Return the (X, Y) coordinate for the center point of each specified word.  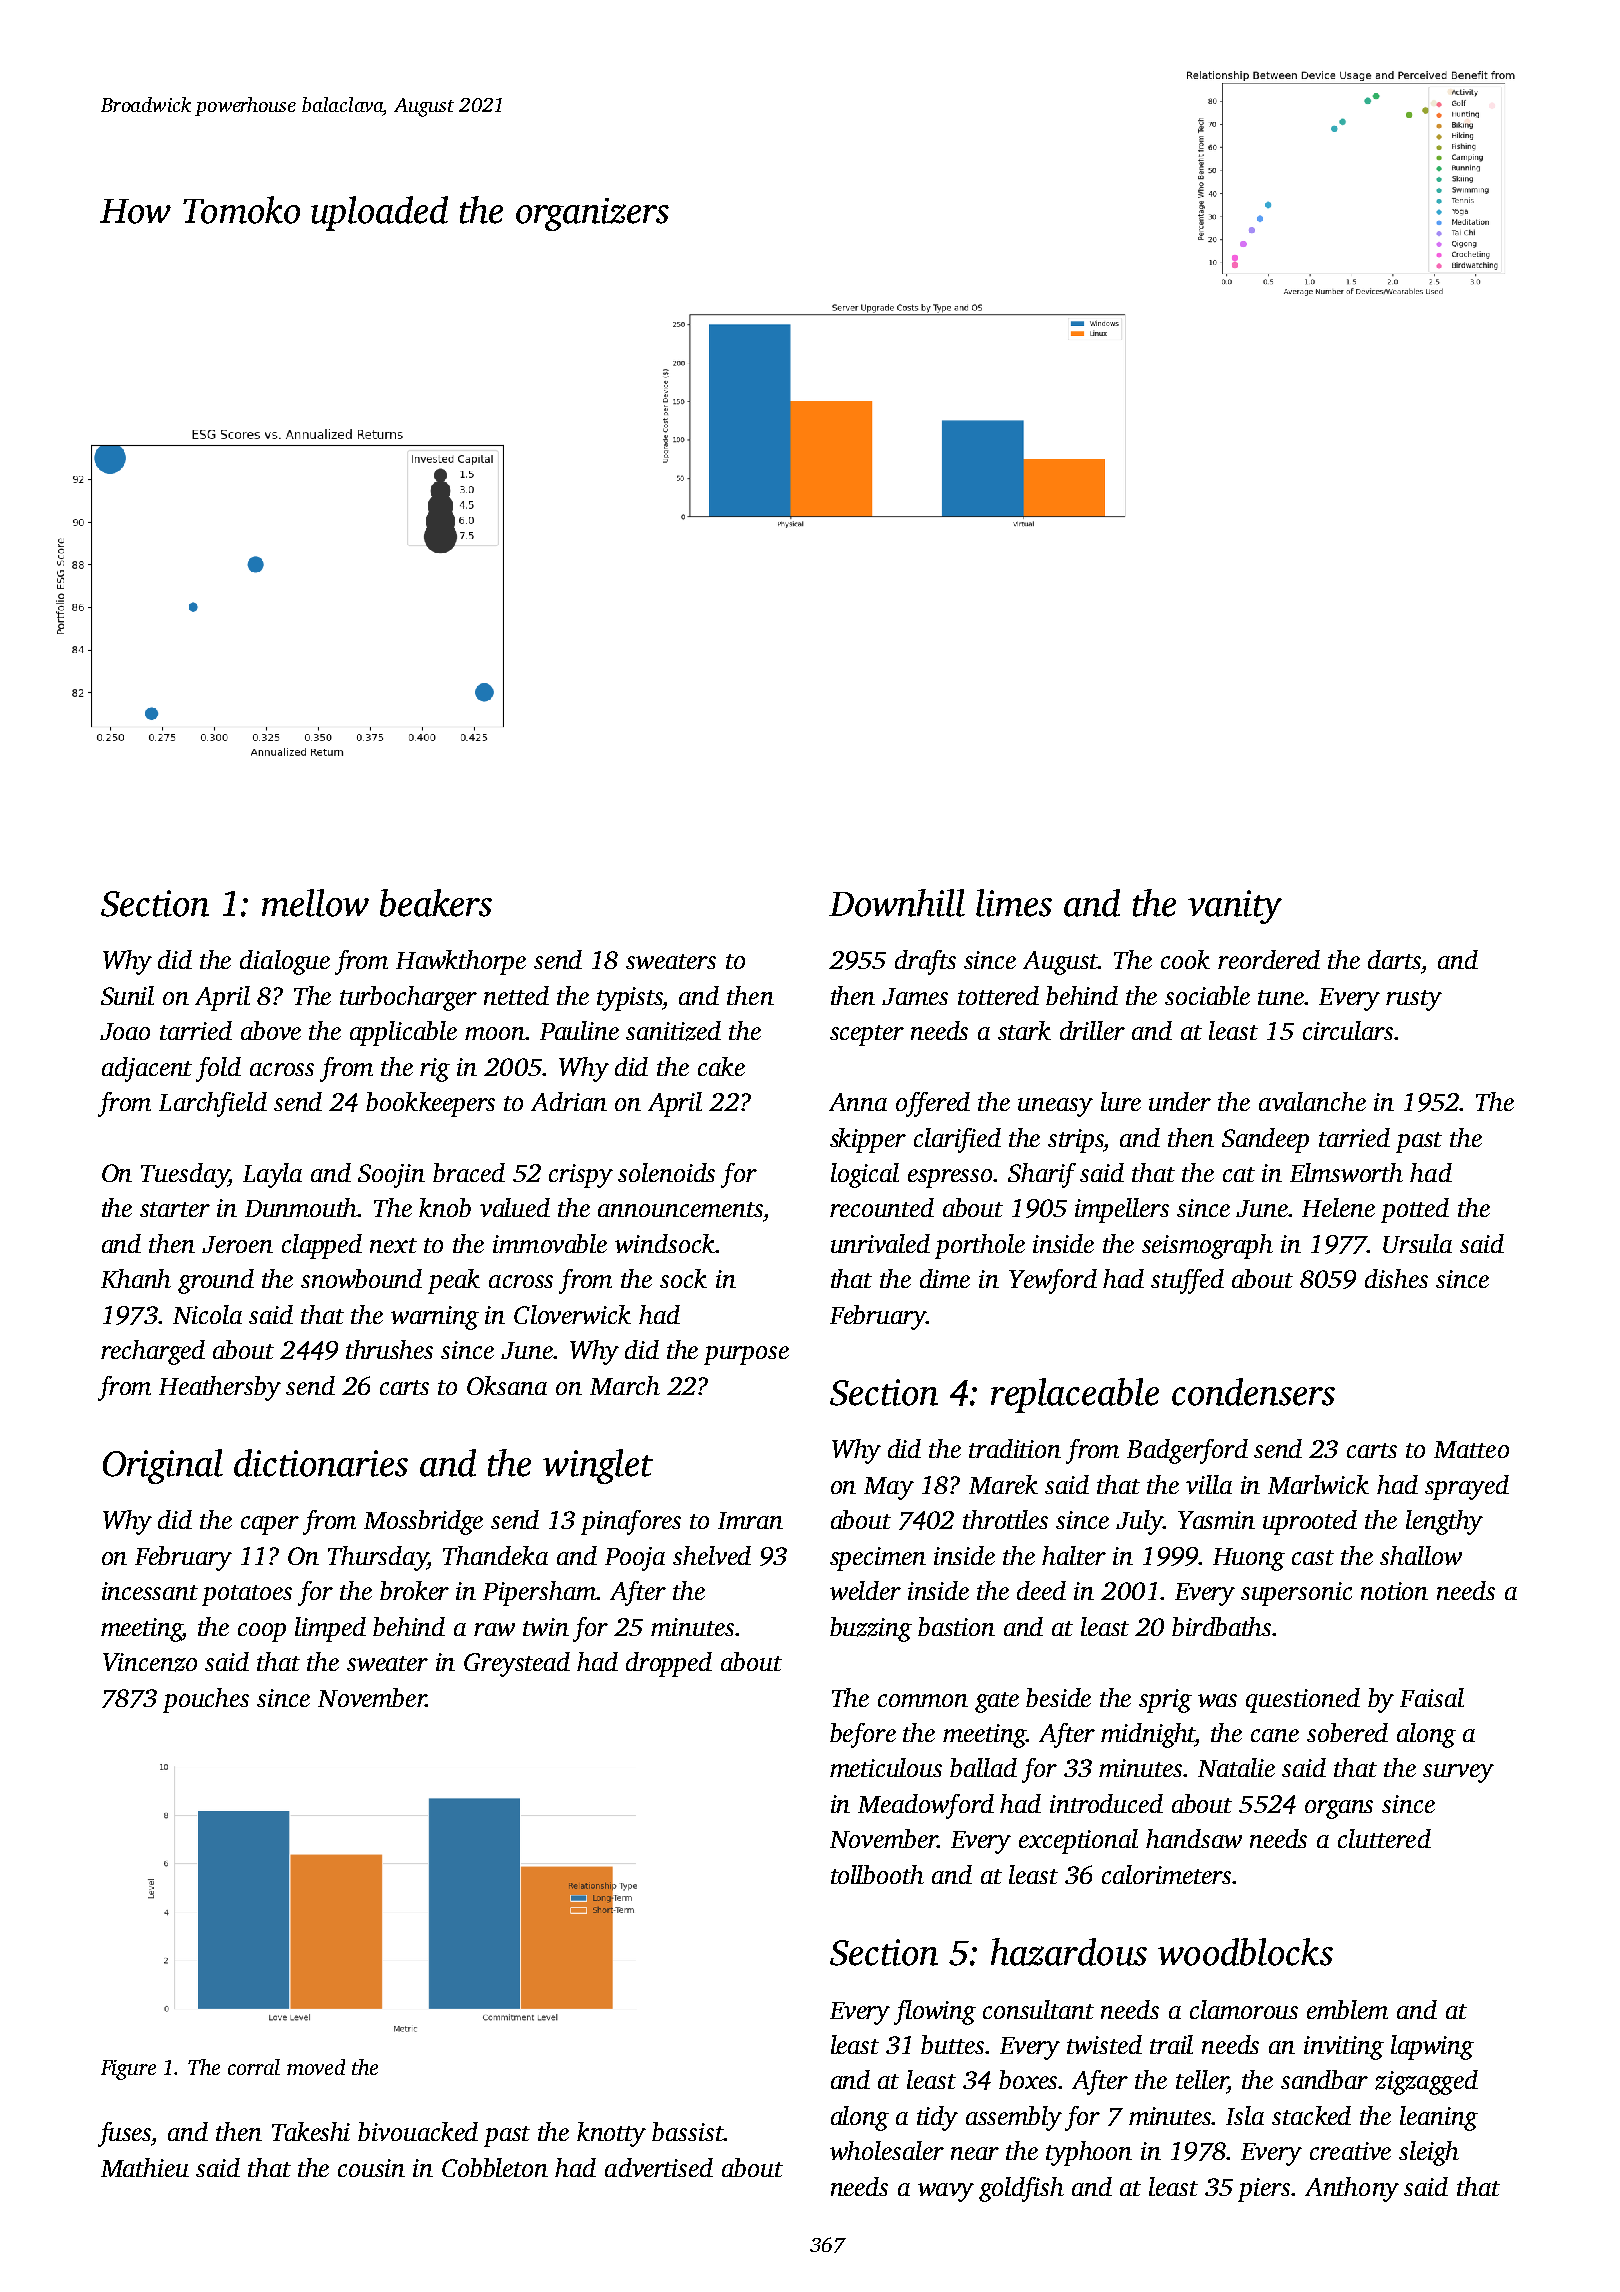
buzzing (871, 1629)
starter (175, 1209)
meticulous (886, 1767)
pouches (206, 1700)
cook (1185, 959)
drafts (925, 962)
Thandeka (495, 1555)
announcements (680, 1209)
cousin (371, 2168)
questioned (1303, 1700)
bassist (688, 2131)
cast (1313, 1557)
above (271, 1030)
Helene (1338, 1207)
